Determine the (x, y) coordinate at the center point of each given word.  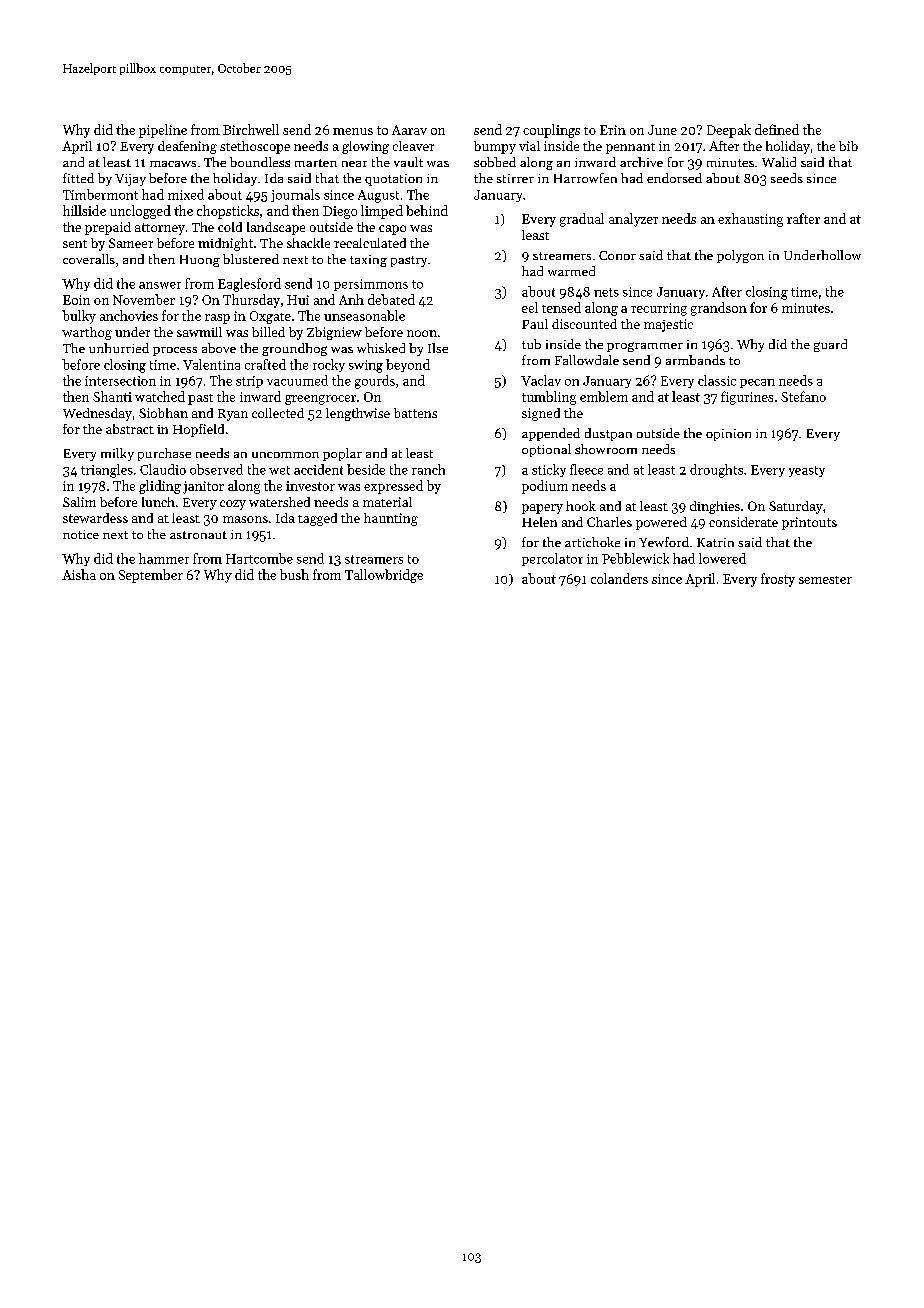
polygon (740, 256)
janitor (203, 487)
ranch (428, 469)
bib (848, 146)
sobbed (495, 162)
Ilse (438, 348)
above (219, 348)
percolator (552, 559)
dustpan (608, 434)
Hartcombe (259, 558)
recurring (659, 309)
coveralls (89, 259)
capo (392, 230)
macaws (173, 164)
